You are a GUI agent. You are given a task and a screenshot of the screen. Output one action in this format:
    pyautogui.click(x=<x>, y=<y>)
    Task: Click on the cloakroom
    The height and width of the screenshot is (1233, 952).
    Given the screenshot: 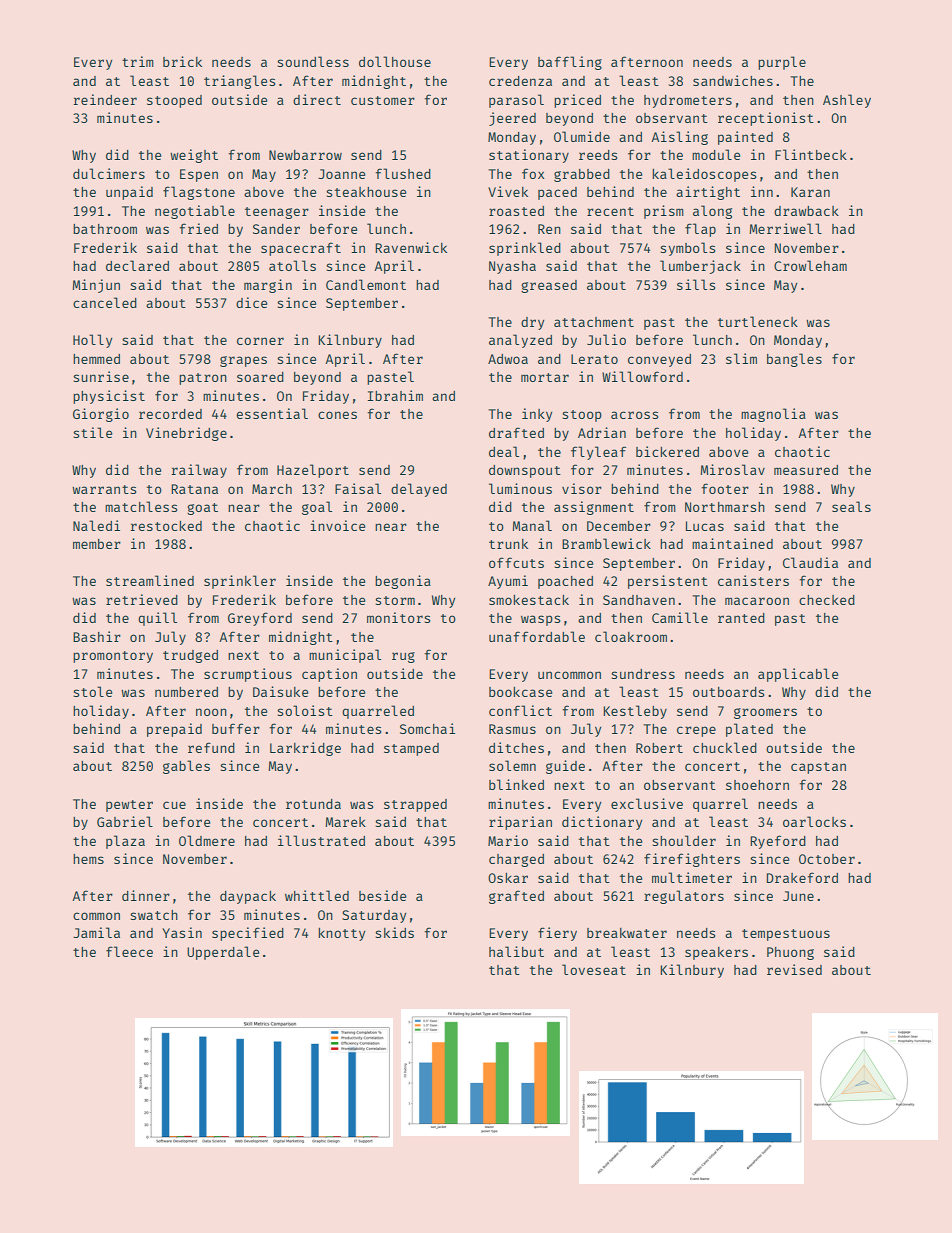 What is the action you would take?
    pyautogui.click(x=631, y=636)
